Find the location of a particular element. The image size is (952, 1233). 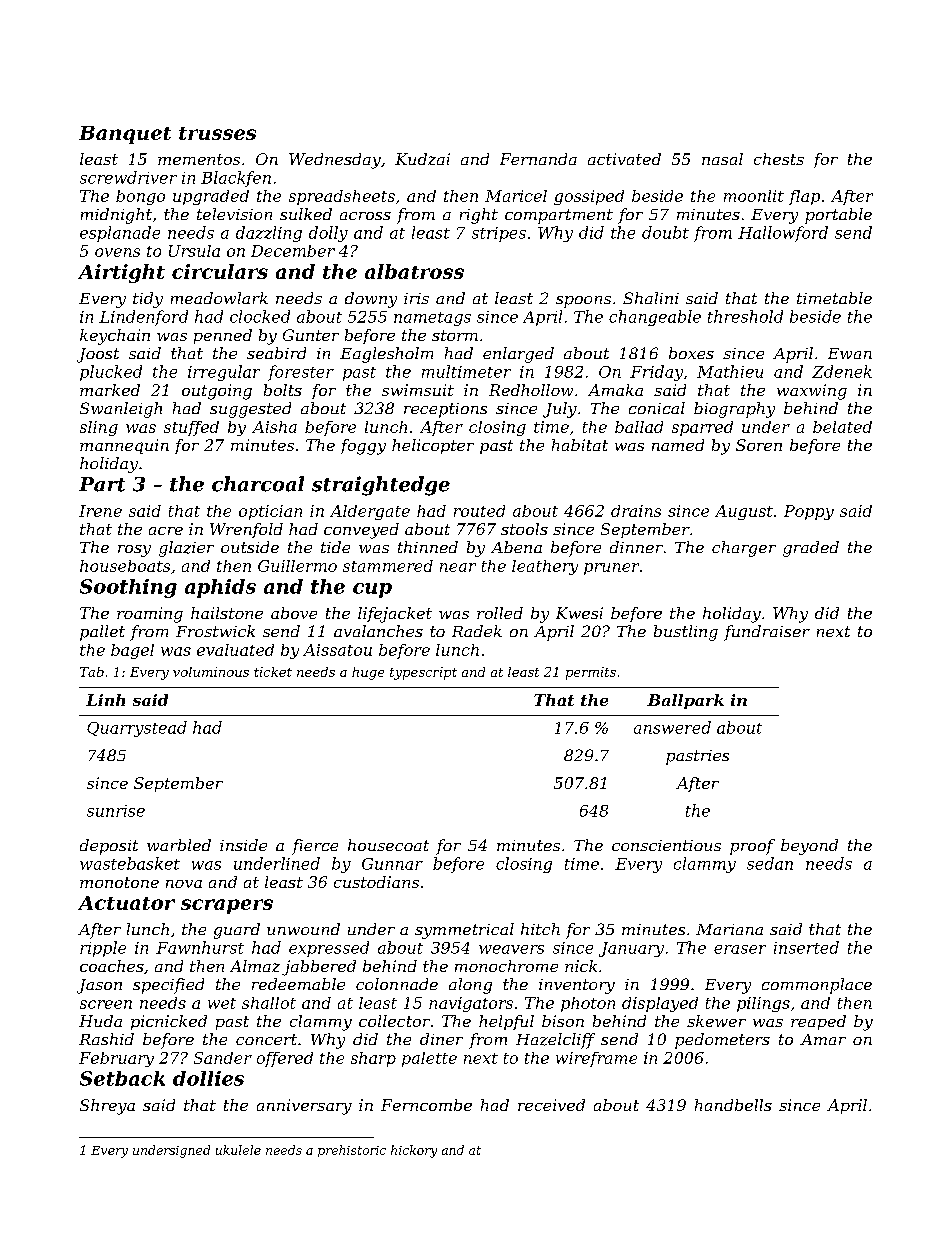

Aissatou is located at coordinates (337, 650).
